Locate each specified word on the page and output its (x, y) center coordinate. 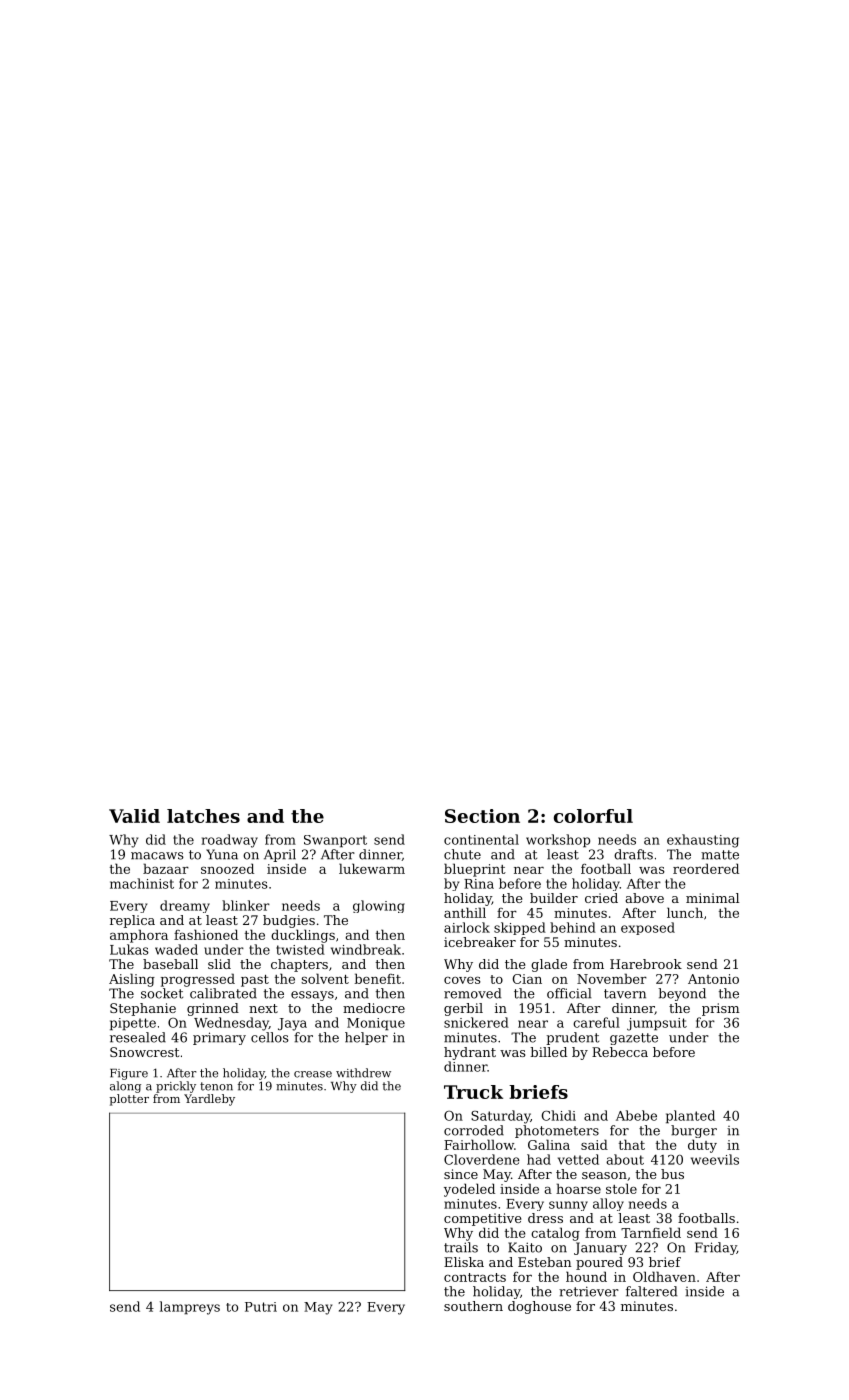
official (569, 993)
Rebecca (620, 1052)
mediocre (374, 1008)
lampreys (190, 1308)
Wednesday (231, 1024)
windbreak (366, 949)
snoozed (227, 868)
